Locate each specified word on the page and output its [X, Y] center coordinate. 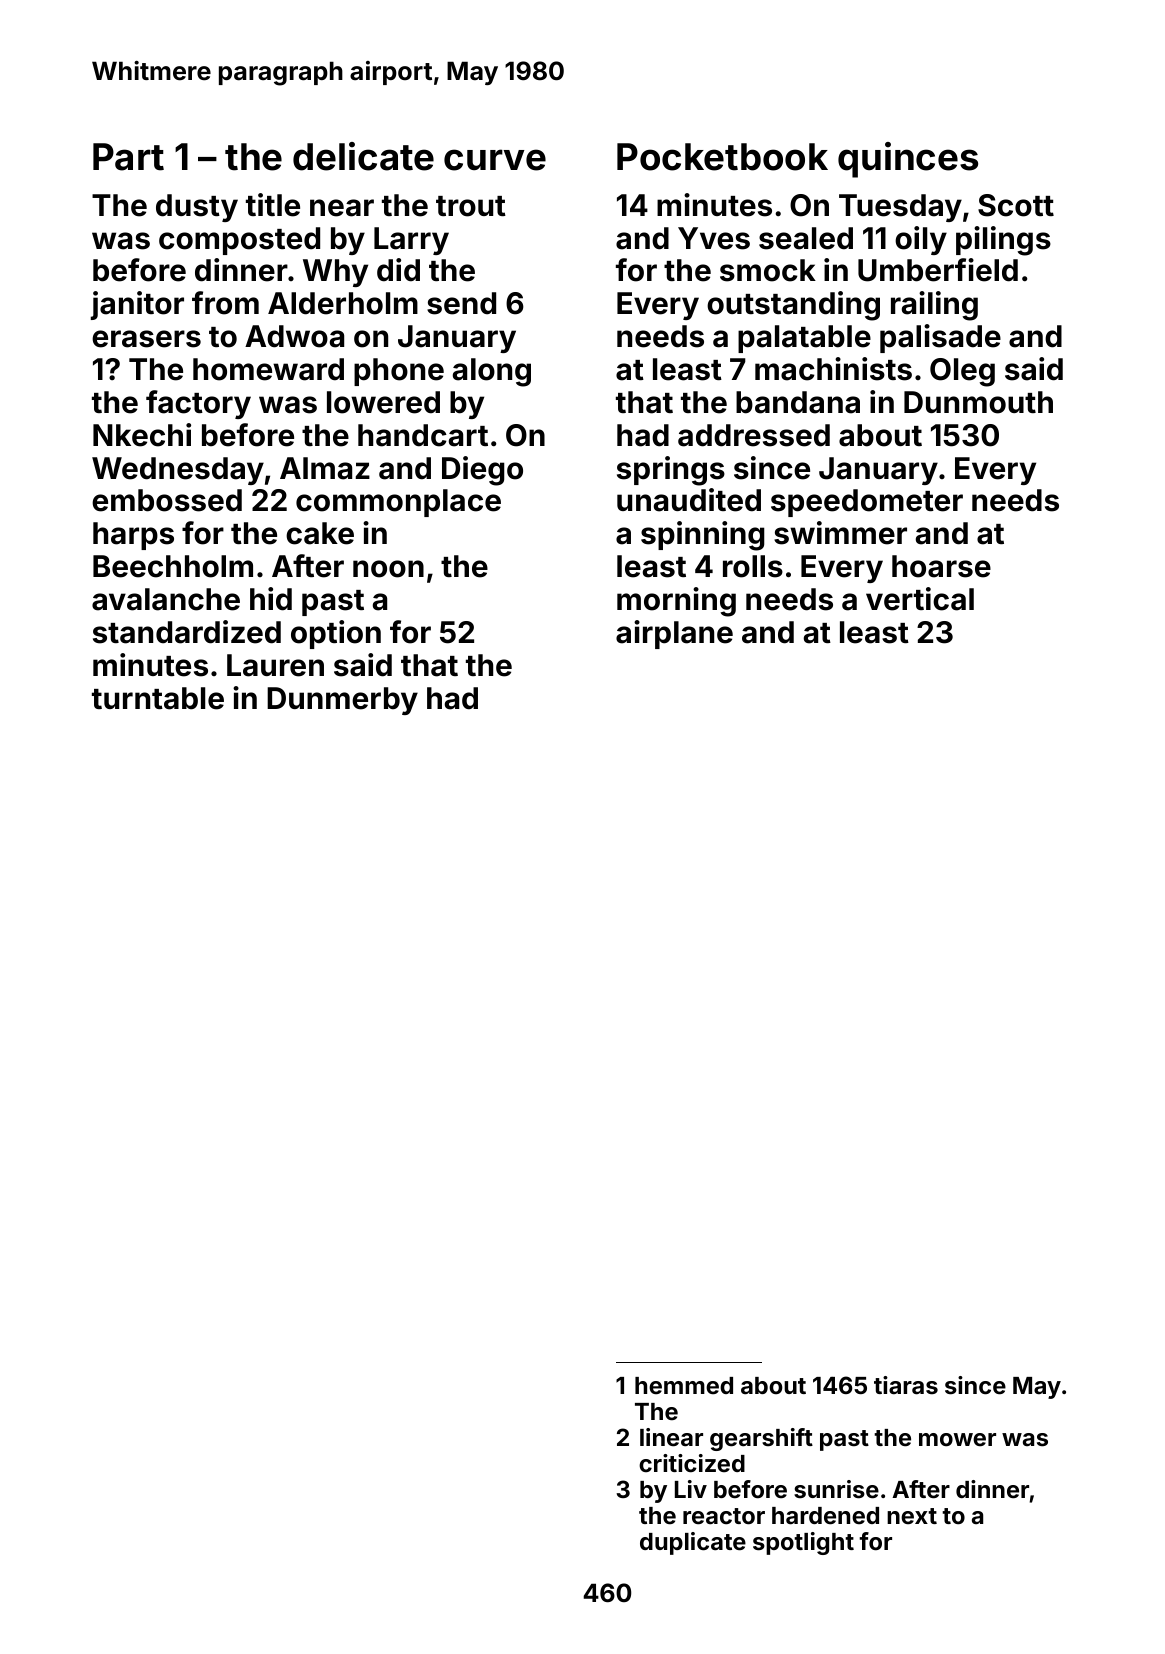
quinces [908, 160]
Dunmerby [342, 701]
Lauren [275, 665]
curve [495, 160]
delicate [363, 156]
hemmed [684, 1385]
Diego [482, 471]
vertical [920, 599]
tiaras [906, 1385]
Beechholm [173, 566]
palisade [940, 338]
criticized [692, 1463]
